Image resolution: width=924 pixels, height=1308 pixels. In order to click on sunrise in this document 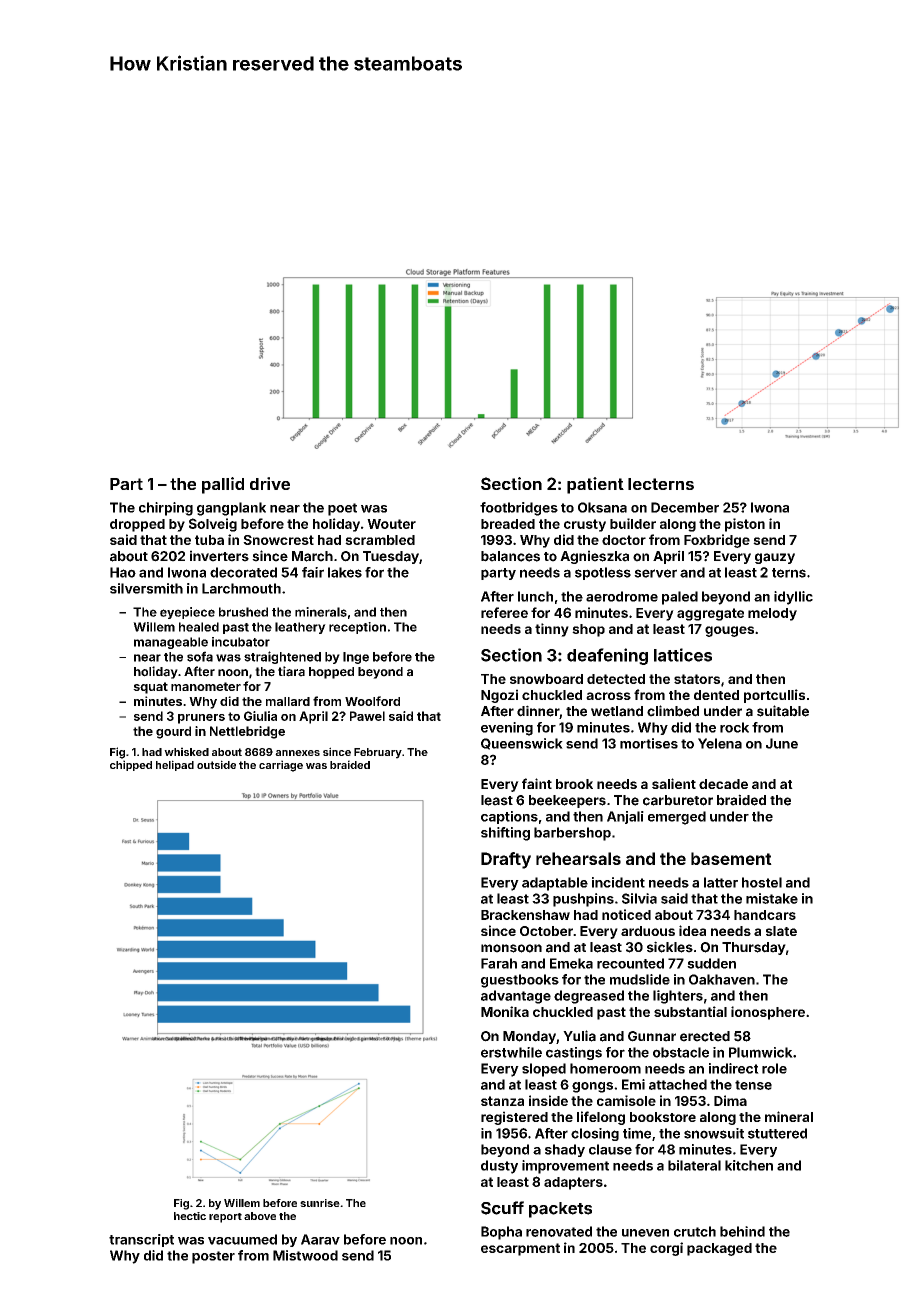, I will do `click(320, 1203)`.
